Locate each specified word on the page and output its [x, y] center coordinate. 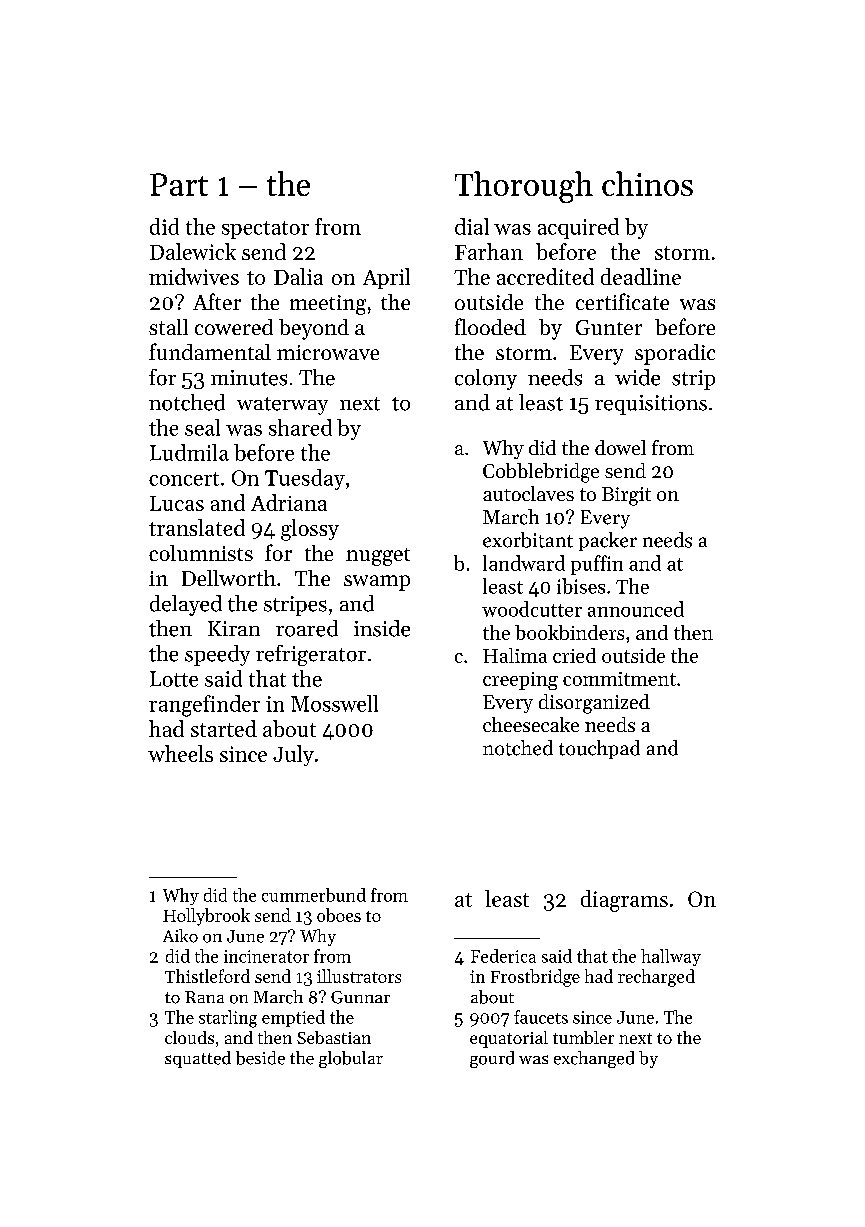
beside [260, 1058]
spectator [265, 230]
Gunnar [360, 997]
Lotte [174, 679]
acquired [578, 228]
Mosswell [334, 703]
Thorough [524, 187]
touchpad [599, 749]
